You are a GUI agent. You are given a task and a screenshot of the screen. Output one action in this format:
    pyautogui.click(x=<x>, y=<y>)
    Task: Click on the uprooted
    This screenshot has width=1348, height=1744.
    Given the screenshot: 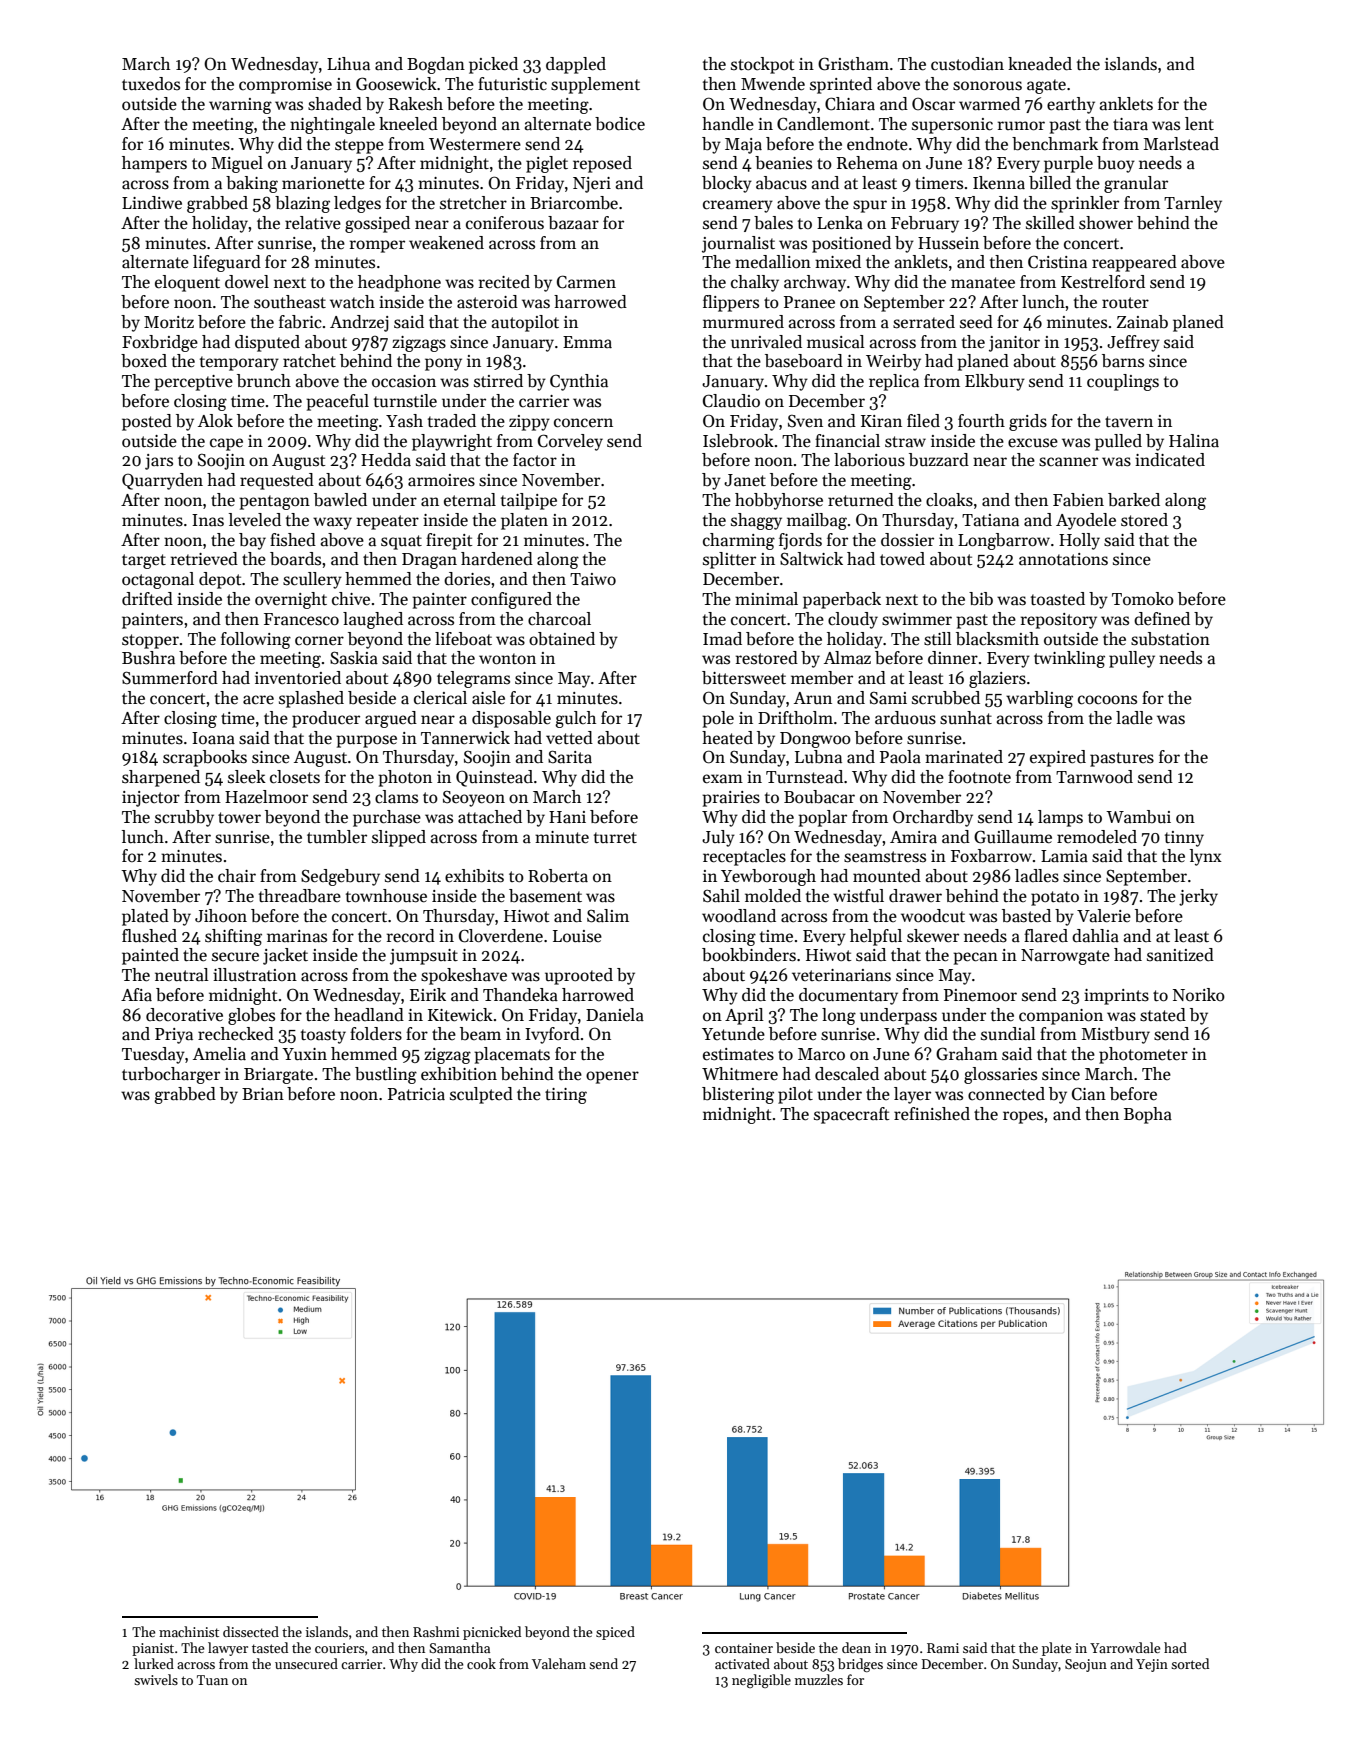 What is the action you would take?
    pyautogui.click(x=579, y=976)
